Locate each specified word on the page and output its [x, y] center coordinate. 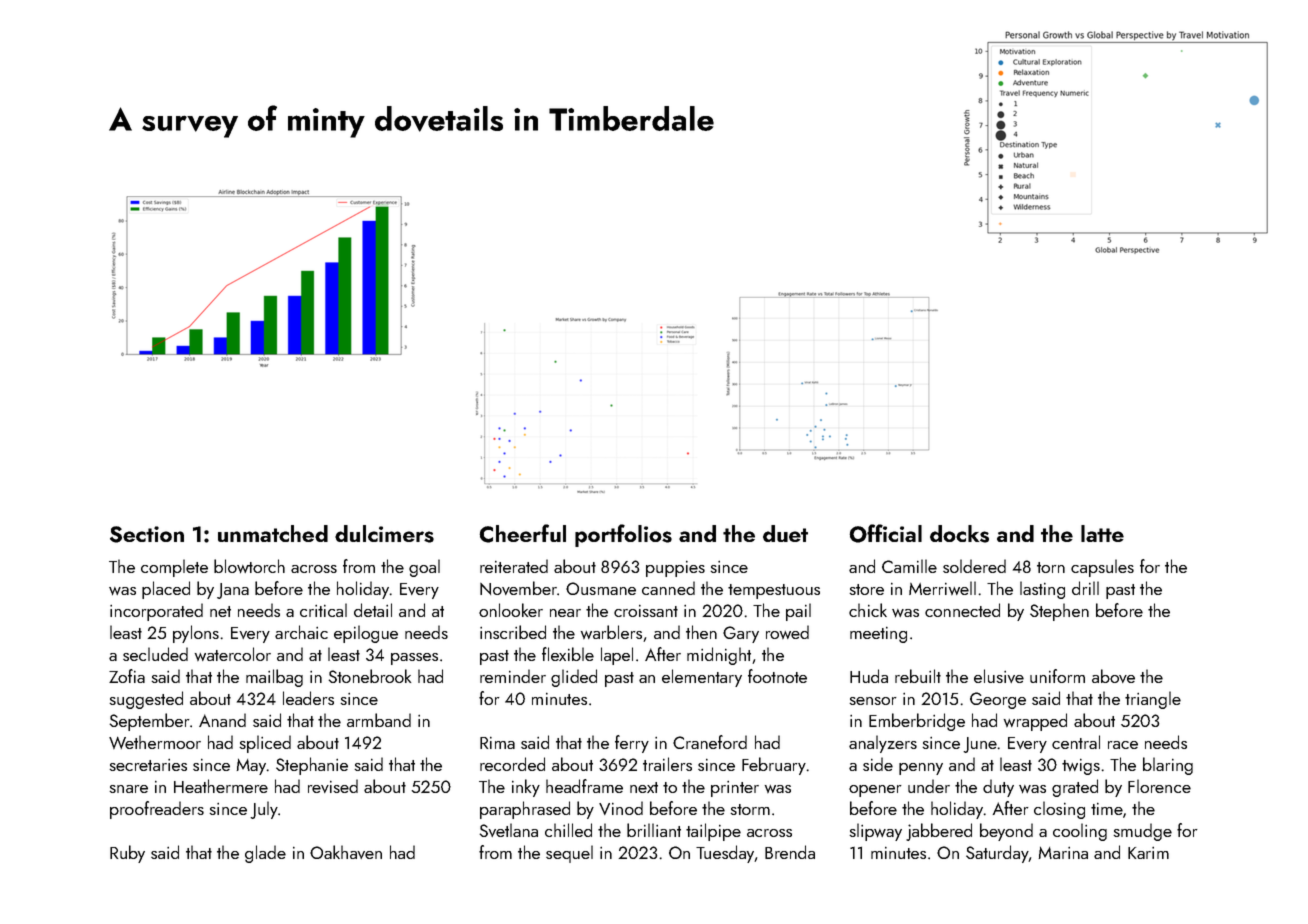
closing [1059, 810]
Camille [909, 566]
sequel [569, 854]
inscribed [513, 632]
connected [962, 610]
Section [147, 534]
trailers [667, 764]
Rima [497, 743]
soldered [974, 566]
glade [265, 854]
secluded [155, 654]
